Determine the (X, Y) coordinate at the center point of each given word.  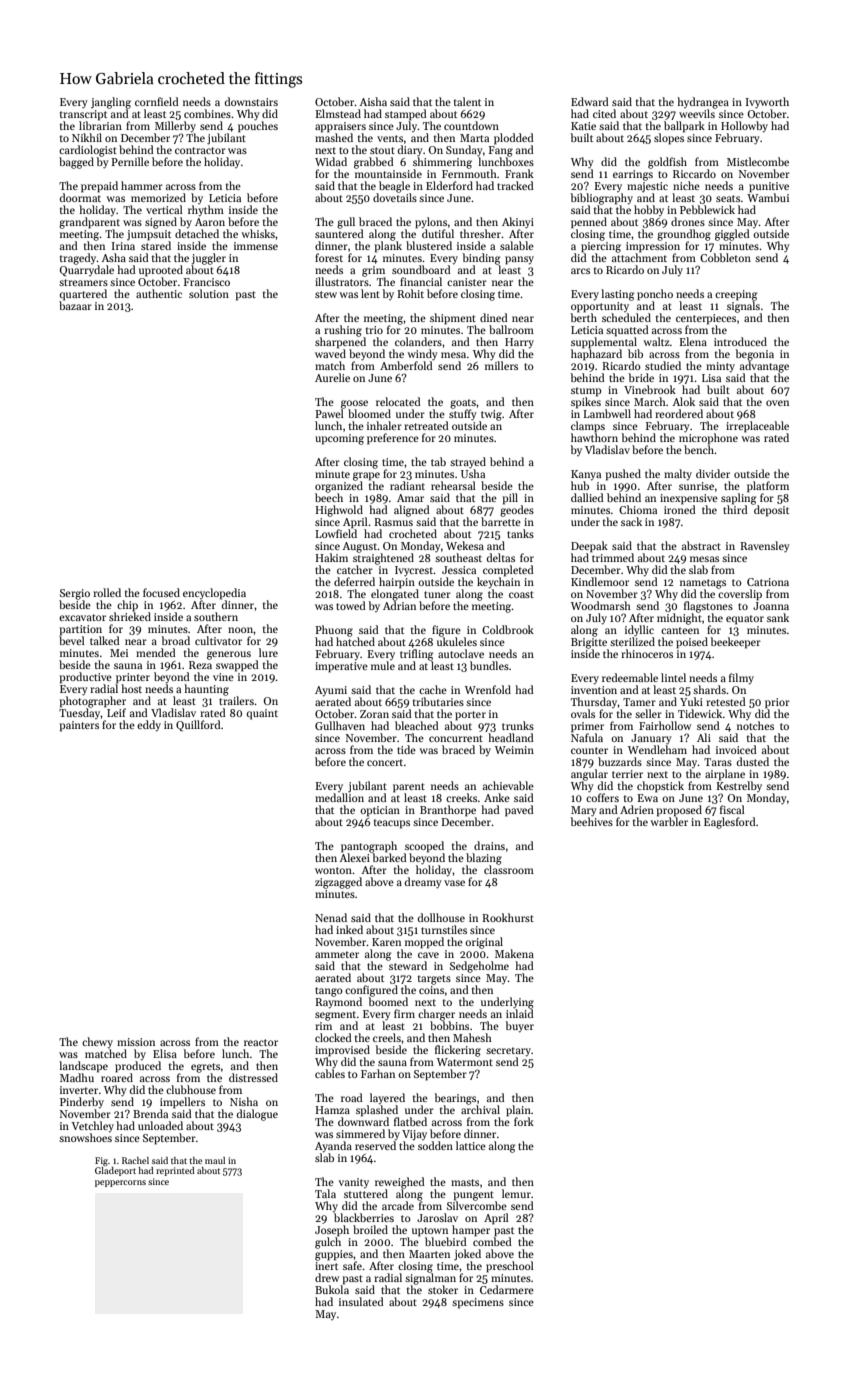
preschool (510, 1267)
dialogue (257, 1115)
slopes (669, 139)
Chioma (638, 509)
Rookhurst (508, 917)
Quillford (198, 725)
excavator (82, 617)
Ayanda (333, 1147)
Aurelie (332, 377)
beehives (592, 821)
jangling (111, 103)
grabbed (374, 163)
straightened (383, 559)
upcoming (339, 439)
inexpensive (689, 499)
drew (327, 1277)
